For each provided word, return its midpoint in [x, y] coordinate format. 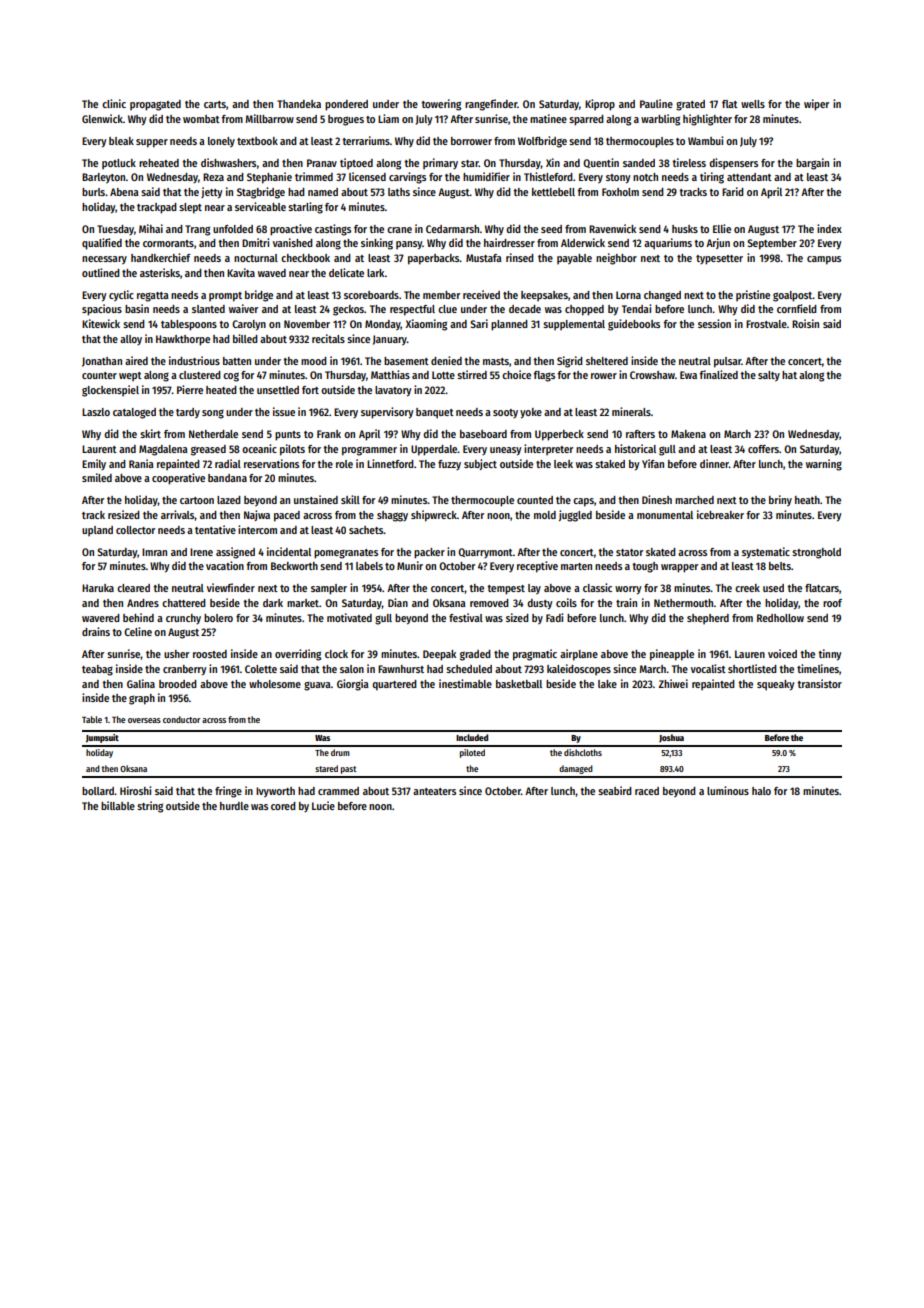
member [441, 295]
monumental [665, 515]
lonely [221, 142]
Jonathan [102, 362]
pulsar [728, 362]
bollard [98, 791]
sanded [639, 163]
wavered [101, 618]
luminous [728, 790]
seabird [615, 790]
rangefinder [491, 105]
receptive [537, 567]
